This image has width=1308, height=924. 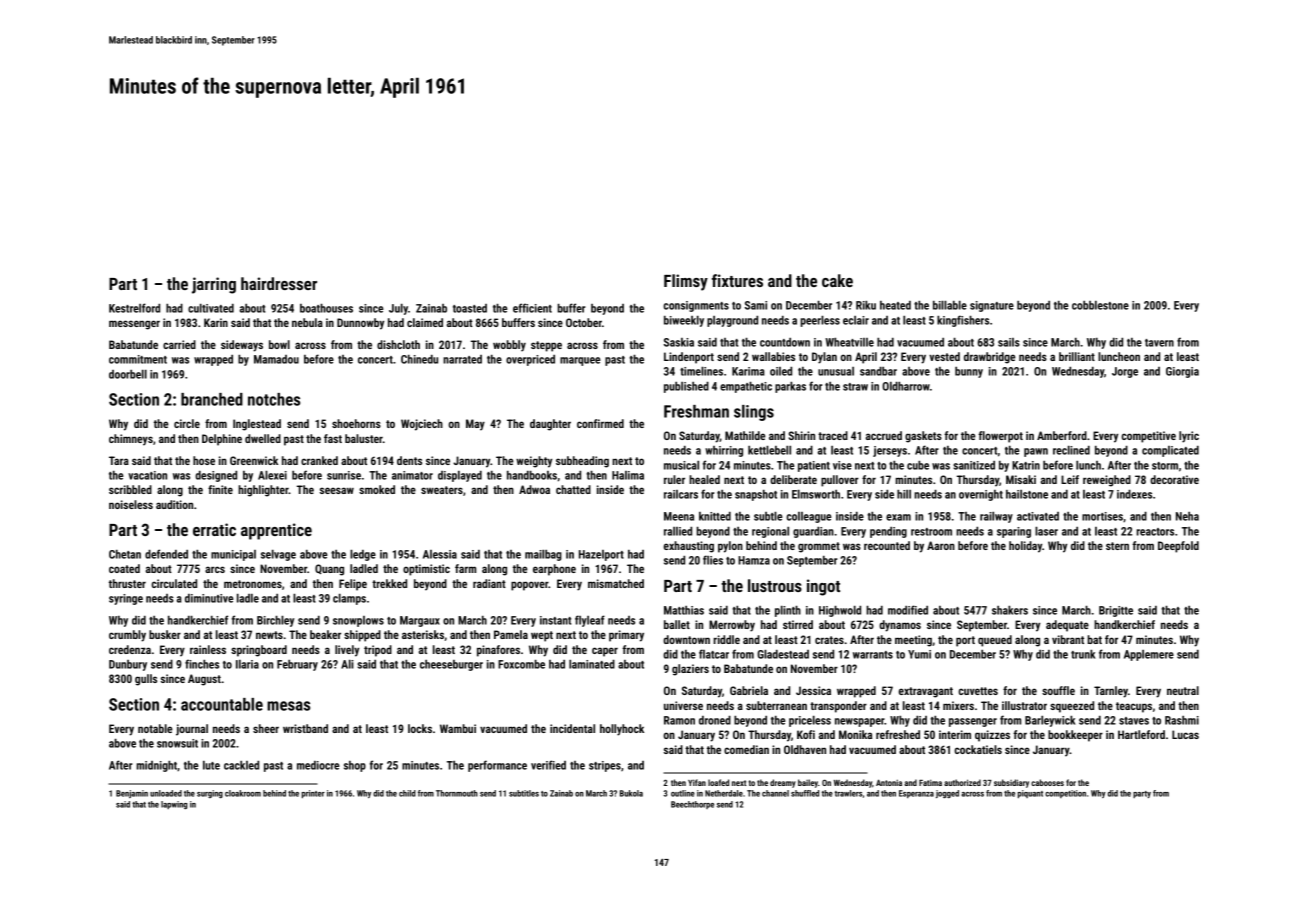 I want to click on cuvettes, so click(x=978, y=691).
